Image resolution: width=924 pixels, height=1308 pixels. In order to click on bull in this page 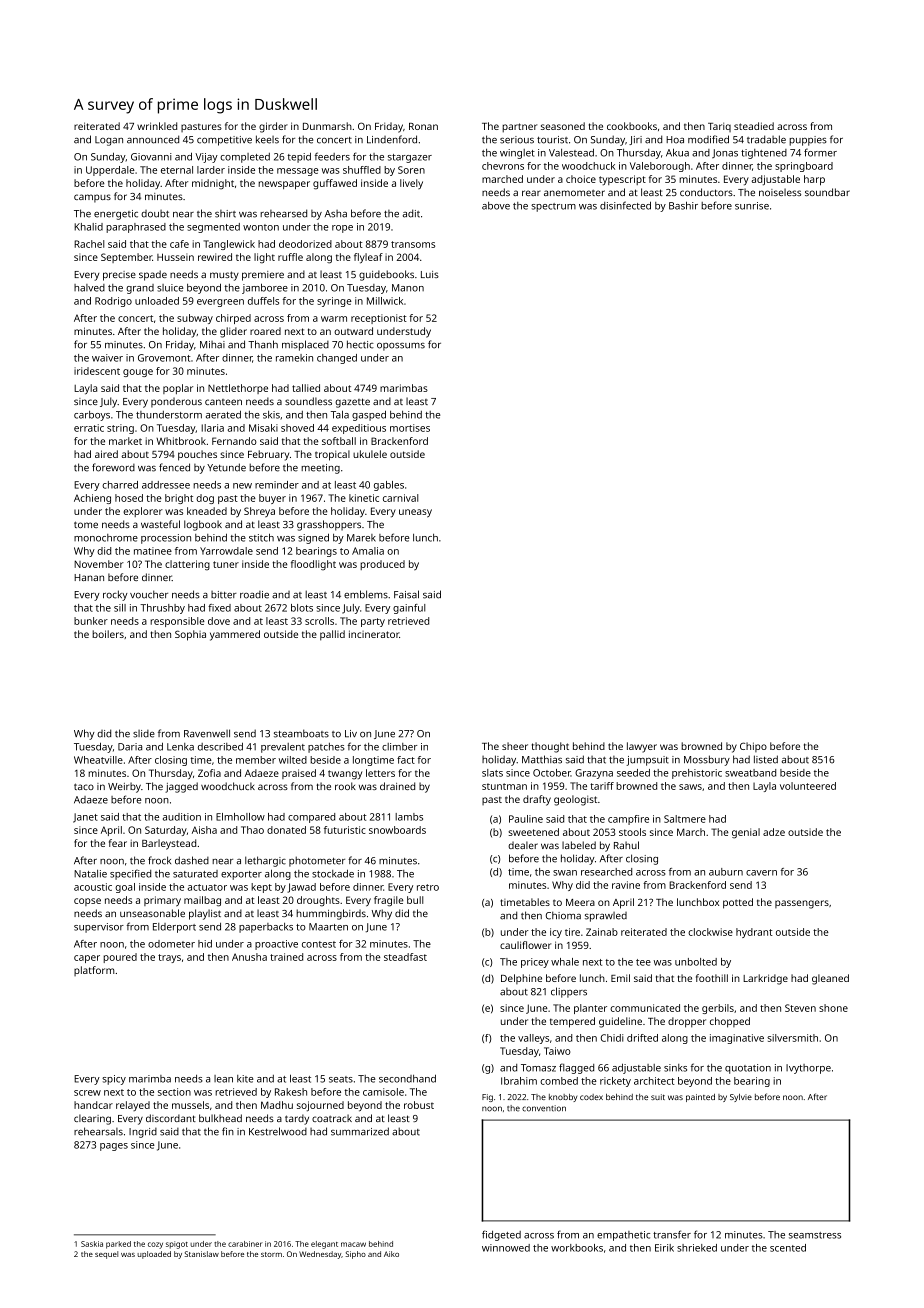, I will do `click(415, 900)`.
